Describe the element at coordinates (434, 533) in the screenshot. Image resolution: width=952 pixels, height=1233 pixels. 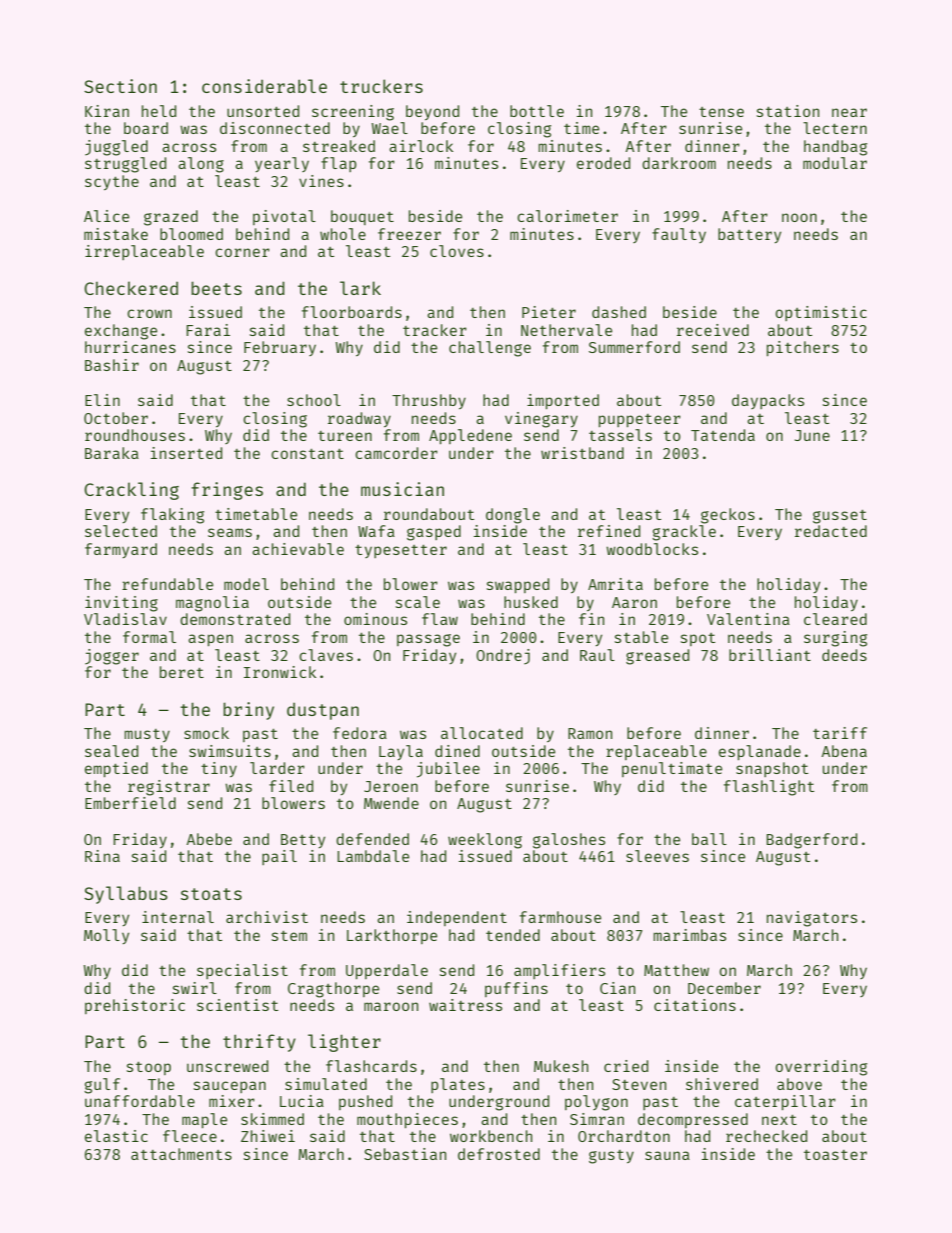
I see `gasped` at that location.
